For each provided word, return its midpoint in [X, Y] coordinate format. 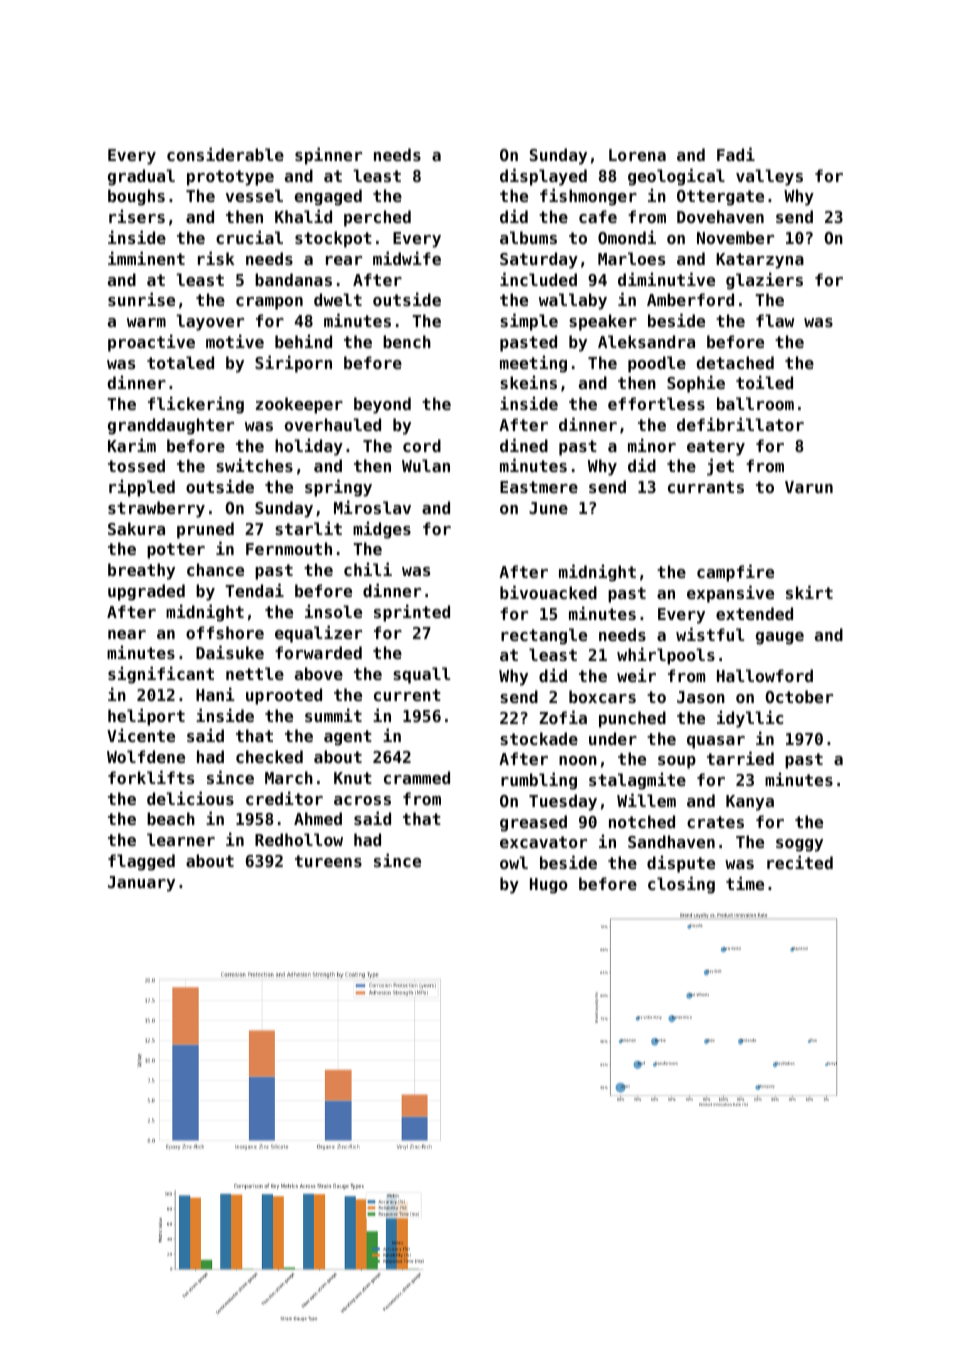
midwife [407, 258]
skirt [809, 592]
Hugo [549, 886]
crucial [249, 237]
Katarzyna [760, 261]
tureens [328, 861]
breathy [141, 571]
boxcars [602, 696]
